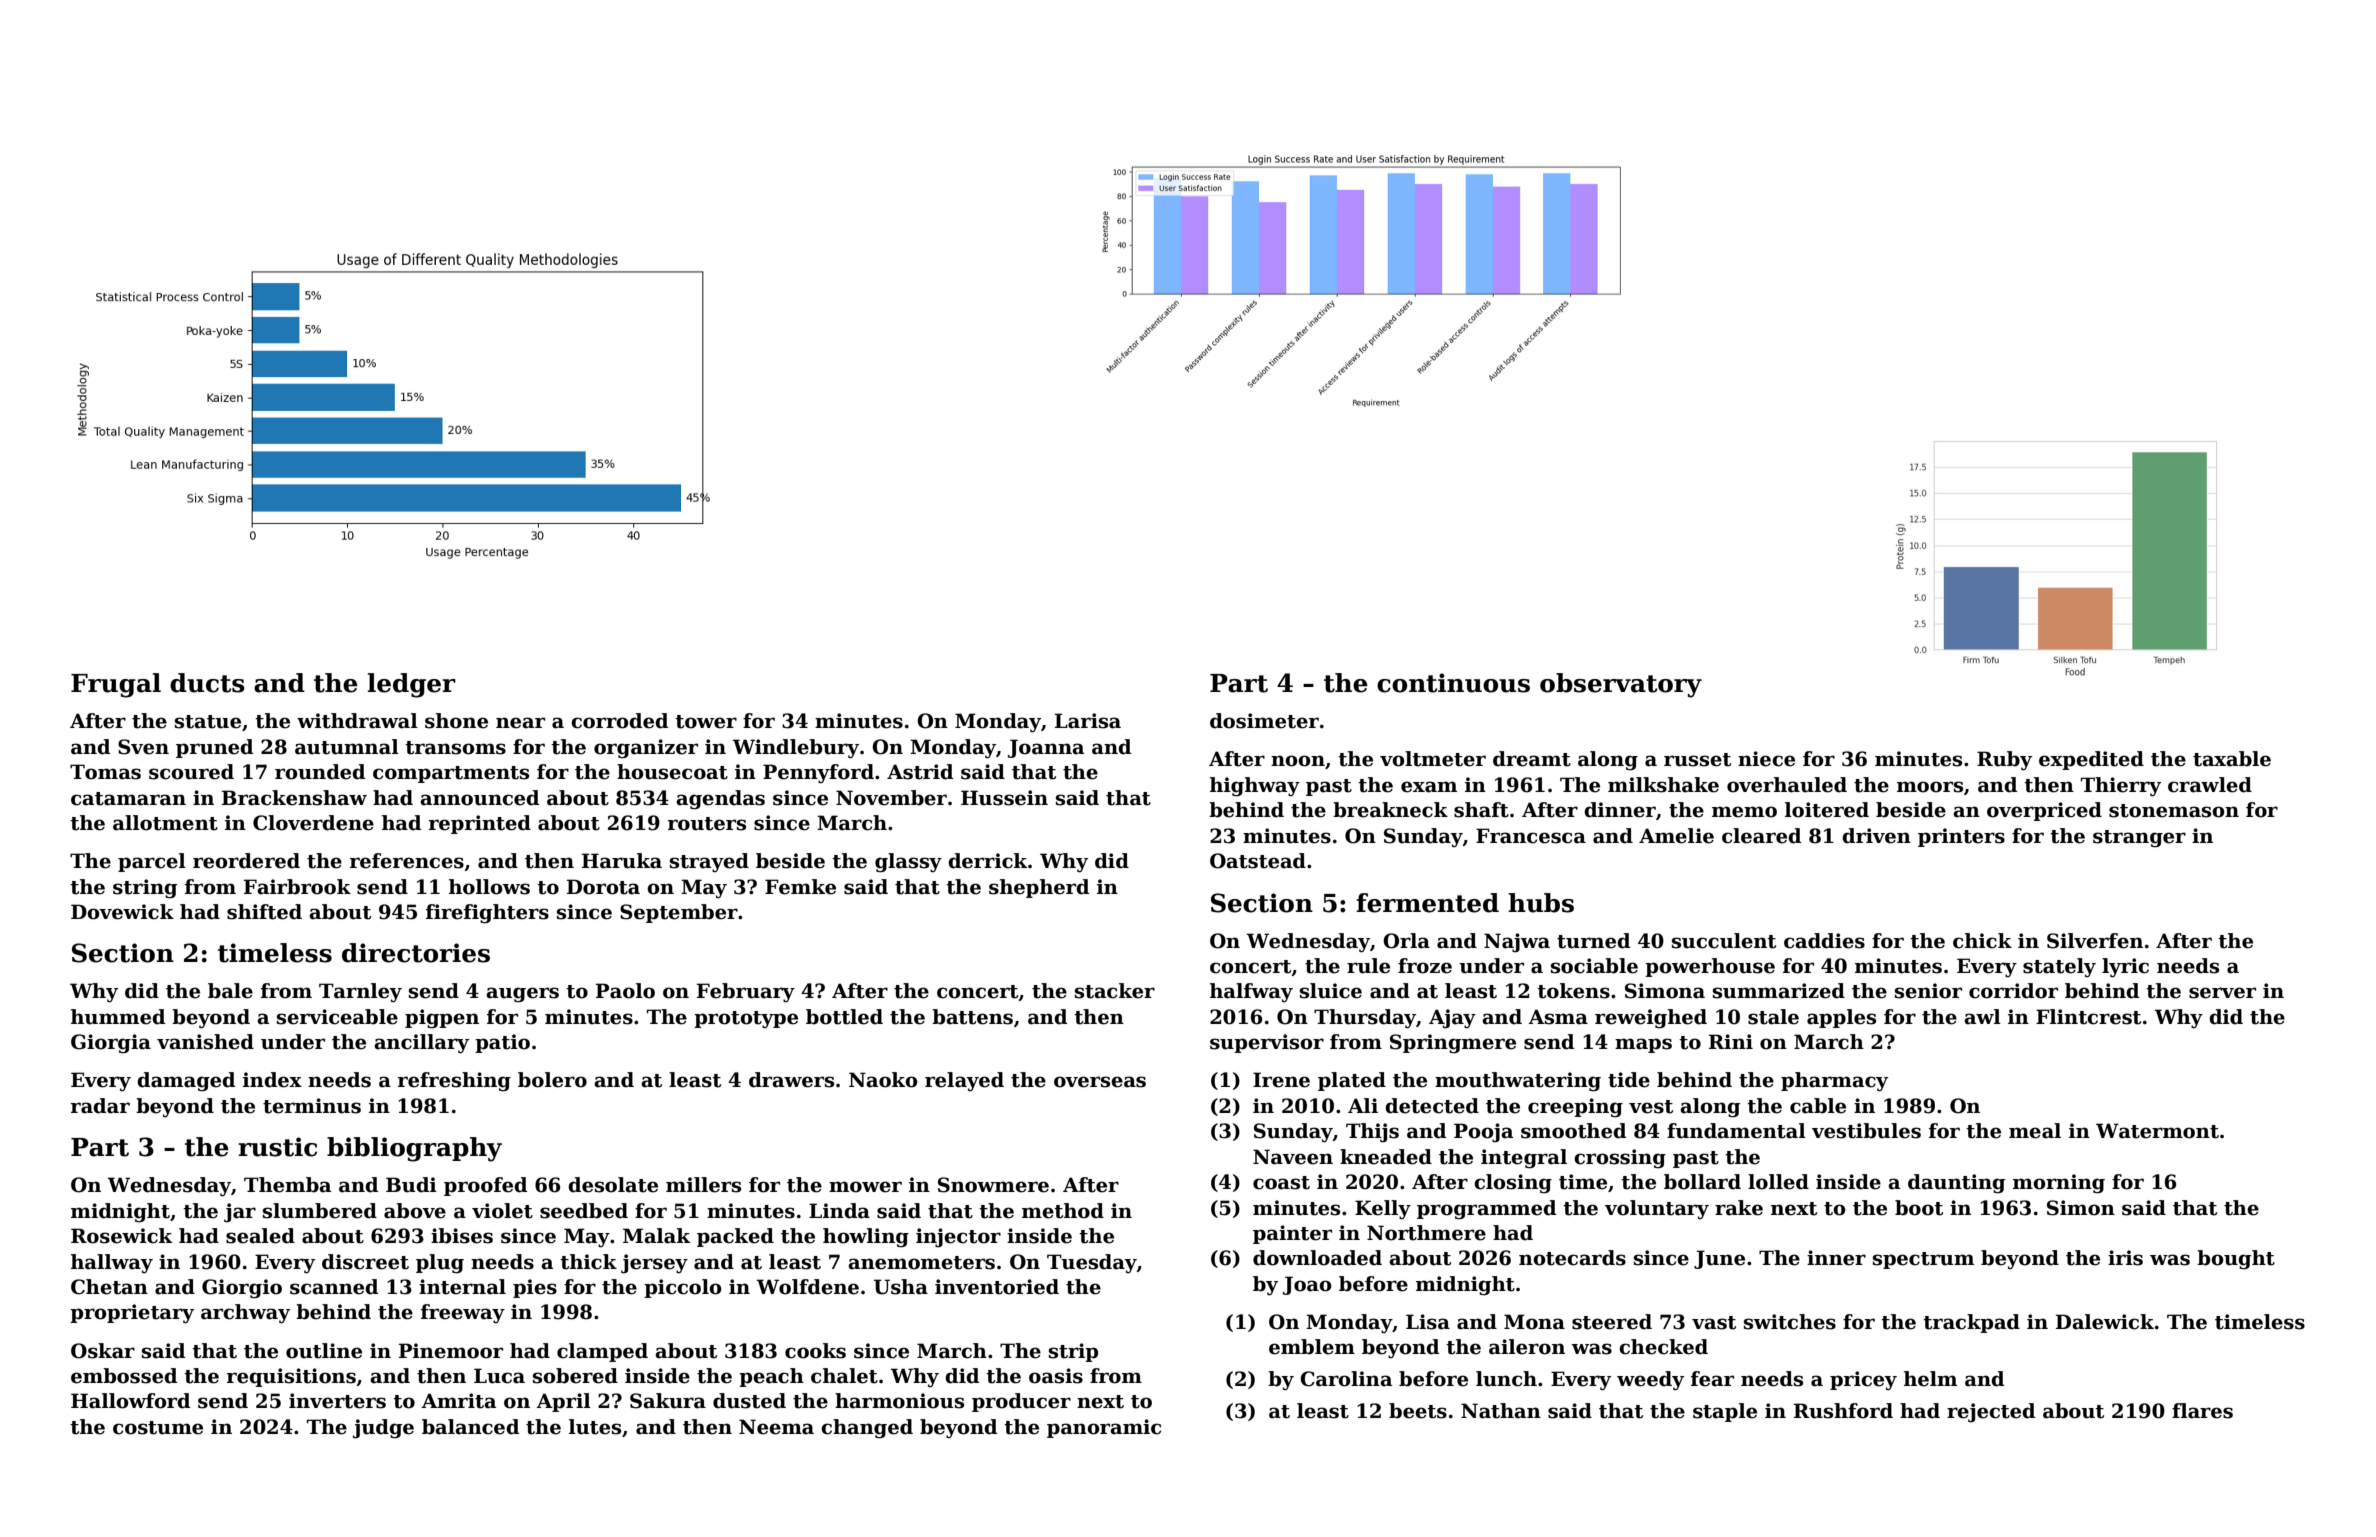 The width and height of the document is (2376, 1537). Describe the element at coordinates (414, 1149) in the document. I see `bibliography` at that location.
